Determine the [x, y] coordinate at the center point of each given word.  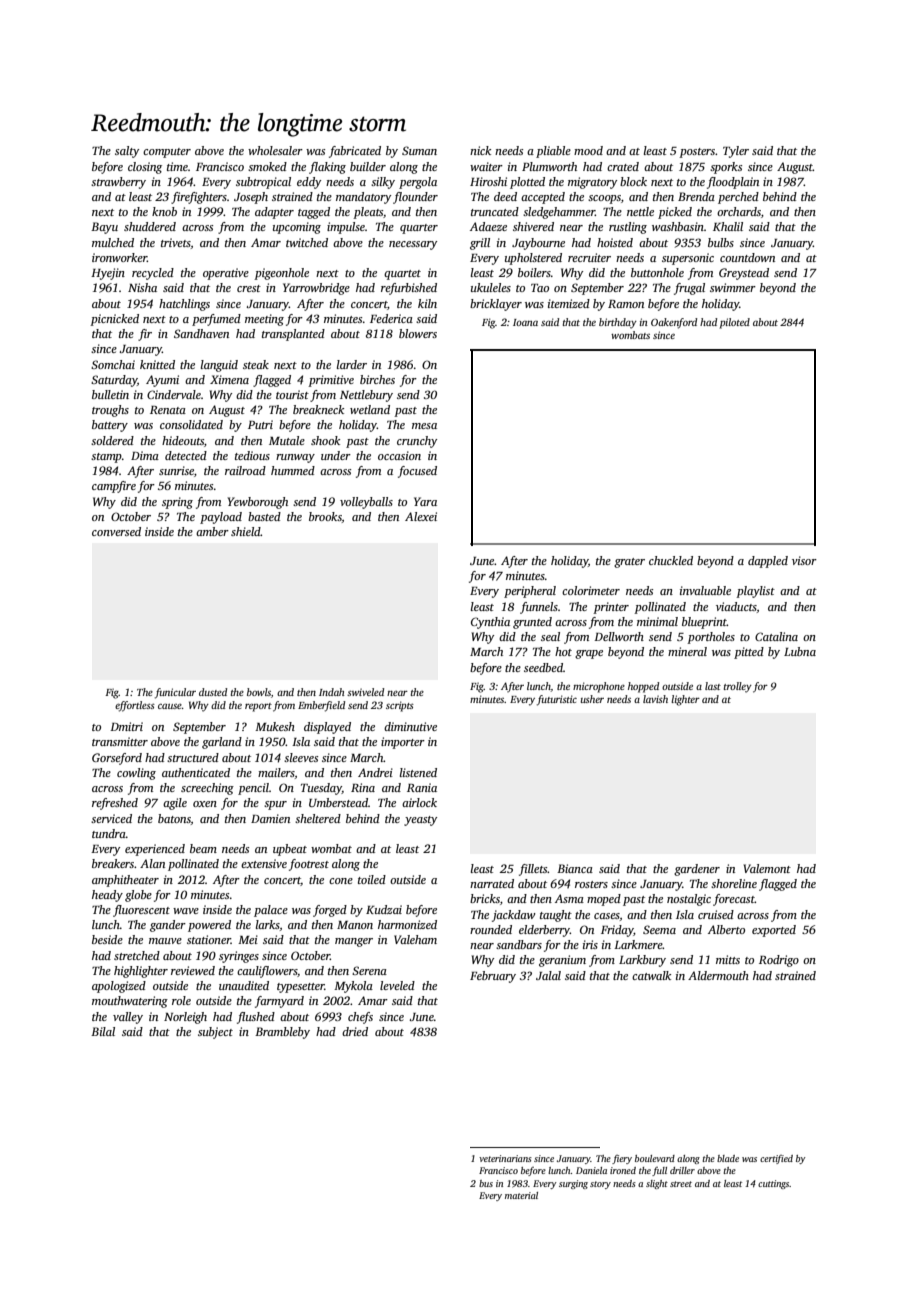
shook [325, 440]
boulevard [655, 1158]
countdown [747, 257]
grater [629, 563]
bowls [259, 692]
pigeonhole [281, 274]
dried [355, 1031]
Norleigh [185, 1018]
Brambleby [282, 1033]
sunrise [176, 470]
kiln [427, 303]
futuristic [557, 700]
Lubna [800, 651]
